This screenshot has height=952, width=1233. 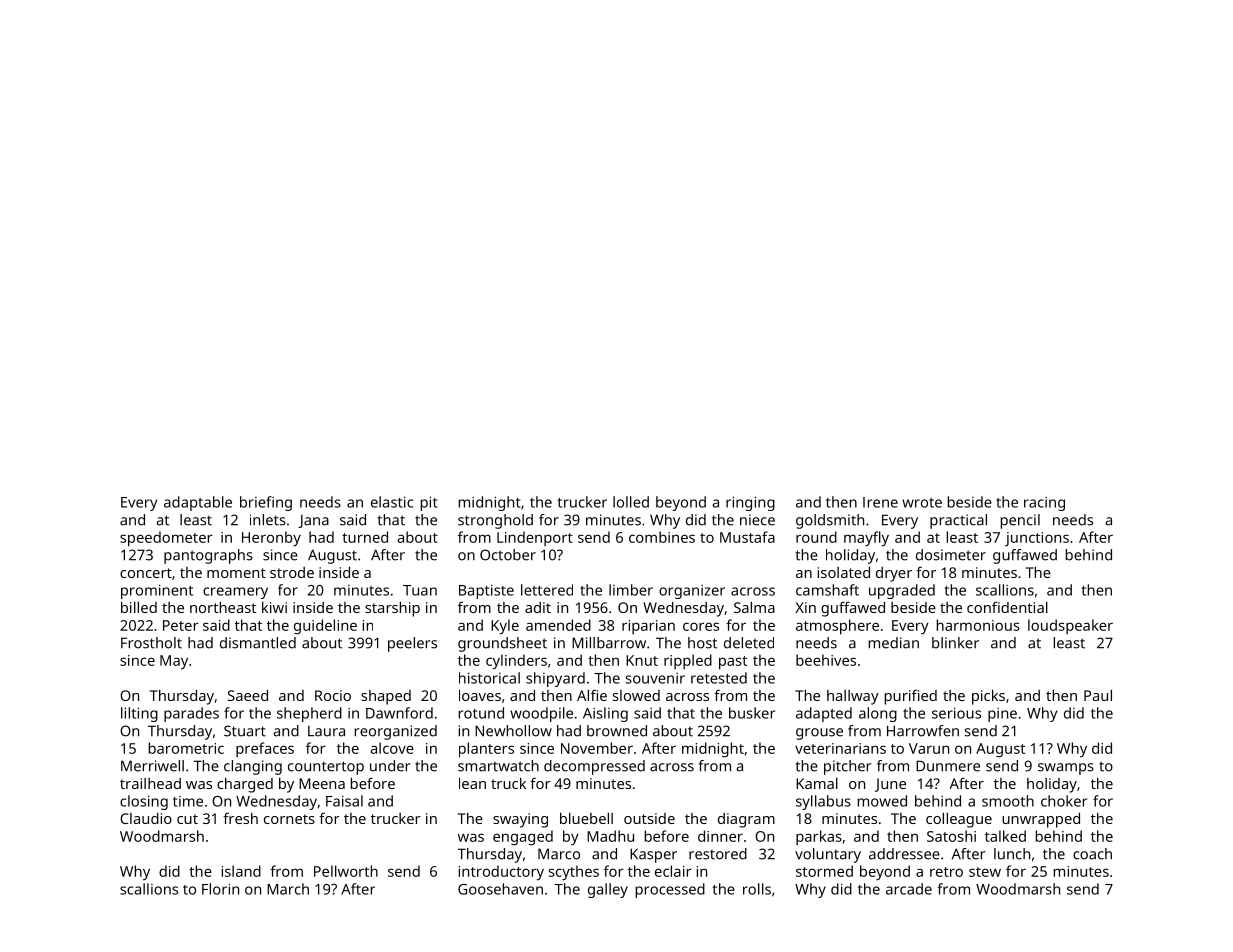 What do you see at coordinates (265, 749) in the screenshot?
I see `prefaces` at bounding box center [265, 749].
